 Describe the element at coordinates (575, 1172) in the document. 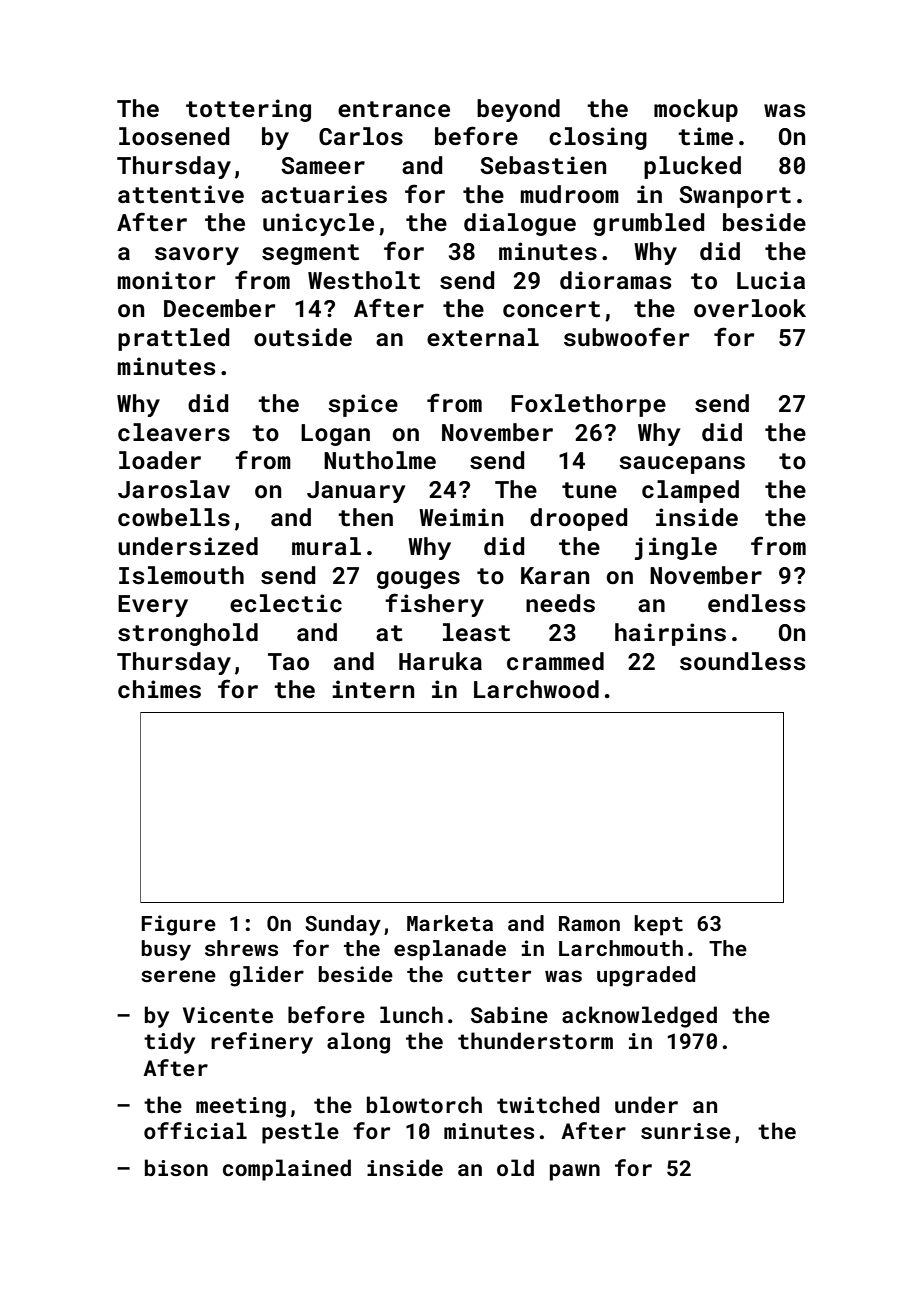

I see `pawn` at that location.
